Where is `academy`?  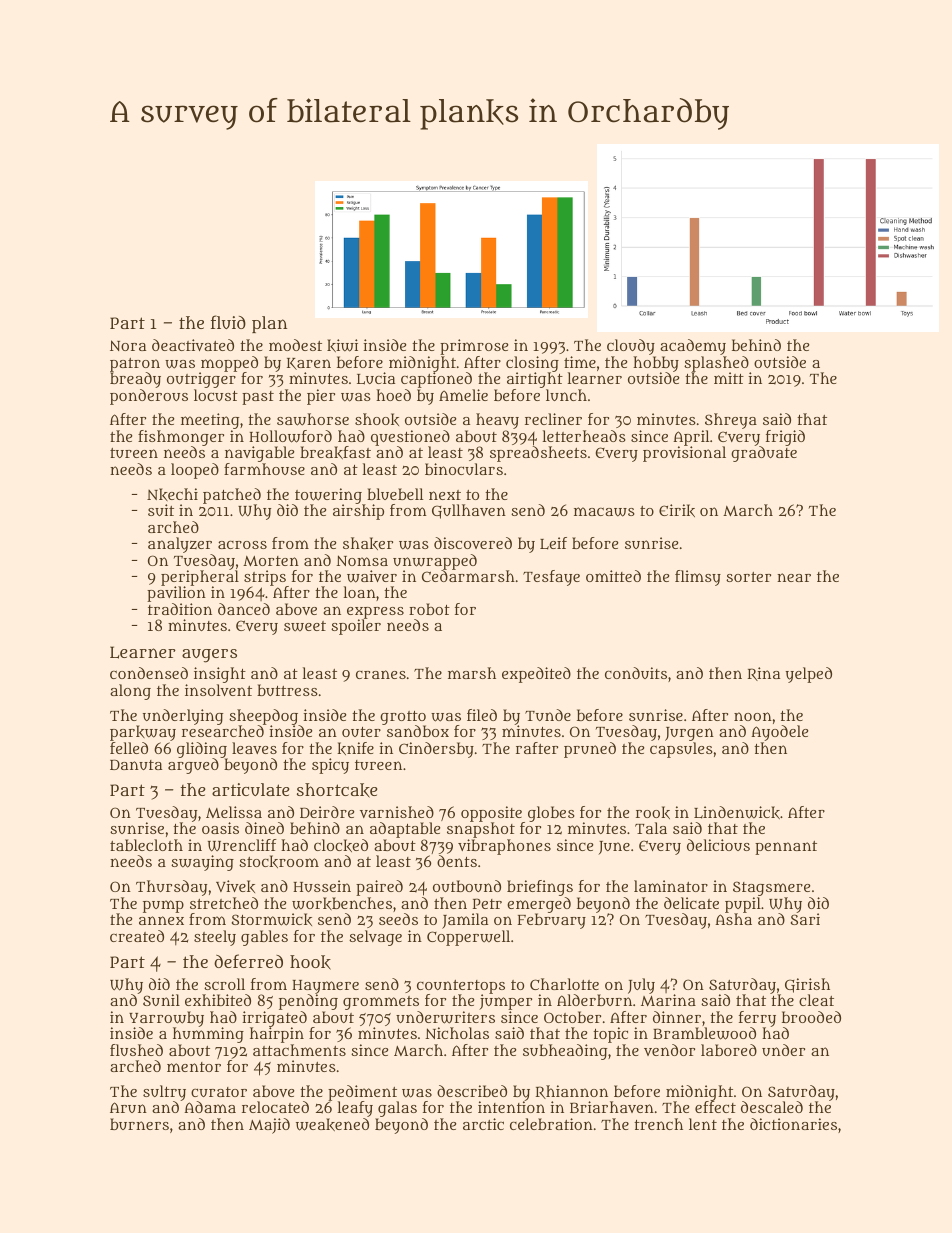 academy is located at coordinates (693, 347).
